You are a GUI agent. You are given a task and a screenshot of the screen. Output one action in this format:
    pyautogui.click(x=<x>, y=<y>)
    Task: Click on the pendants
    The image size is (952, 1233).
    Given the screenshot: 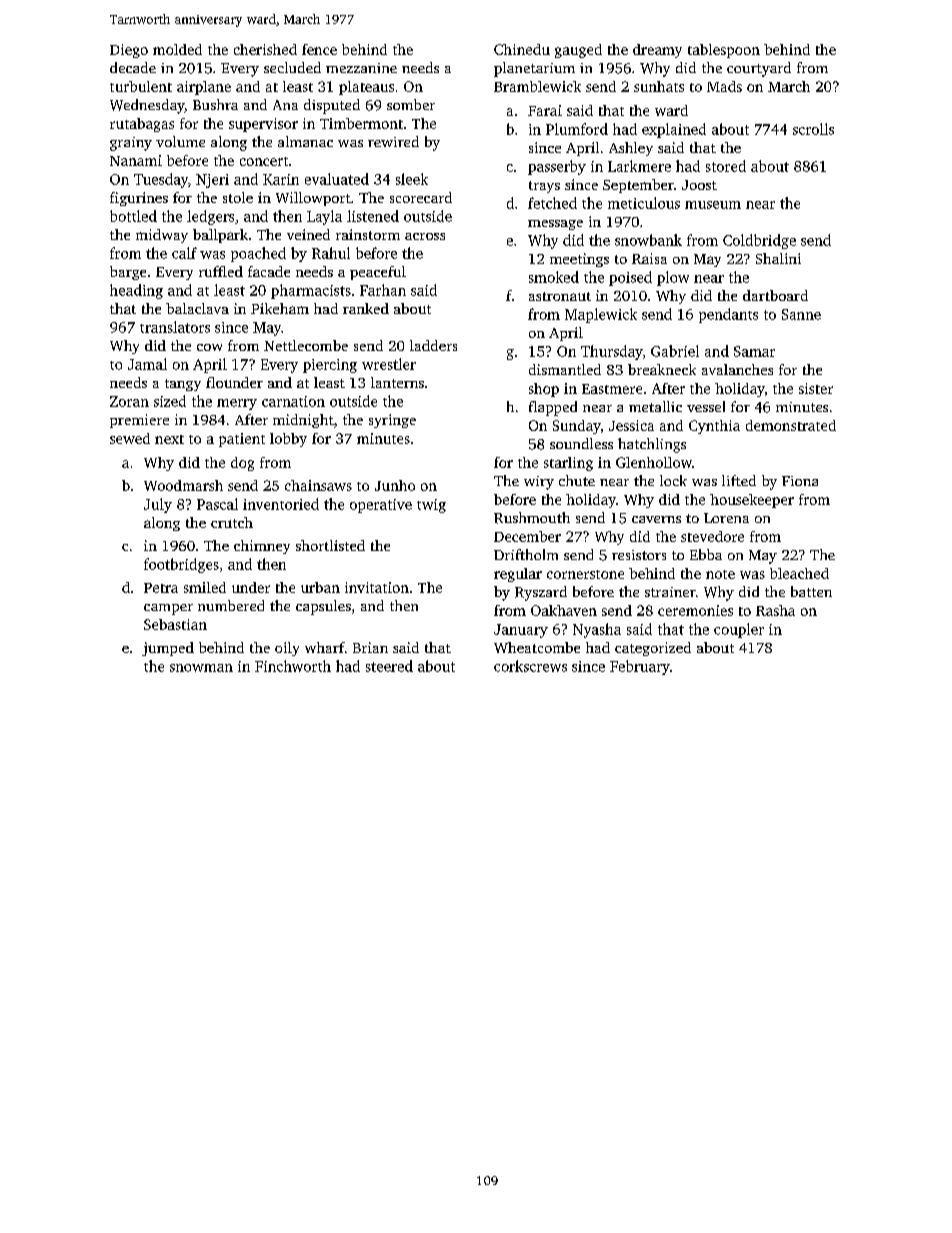 What is the action you would take?
    pyautogui.click(x=728, y=315)
